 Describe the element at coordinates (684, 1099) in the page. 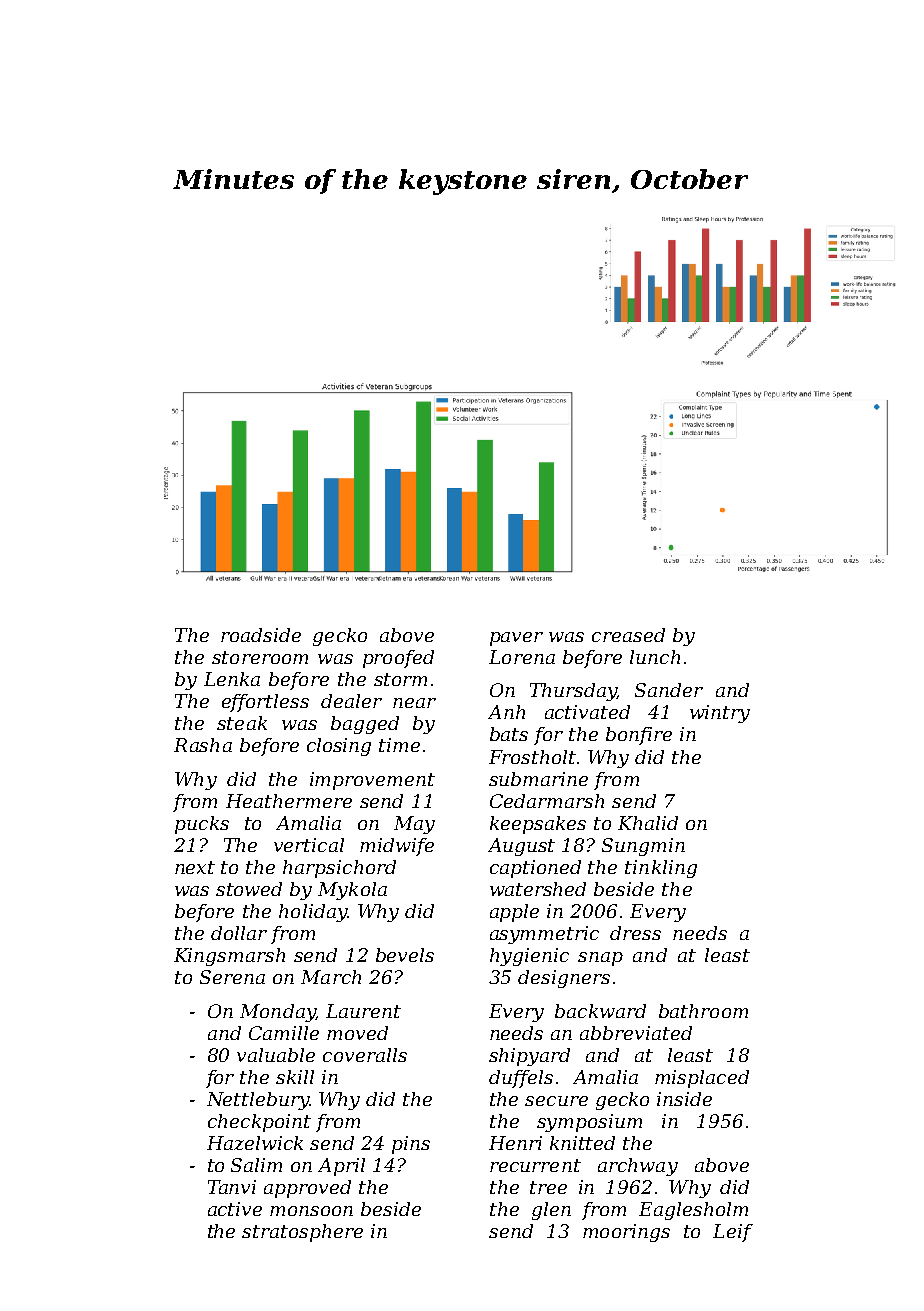

I see `inside` at that location.
